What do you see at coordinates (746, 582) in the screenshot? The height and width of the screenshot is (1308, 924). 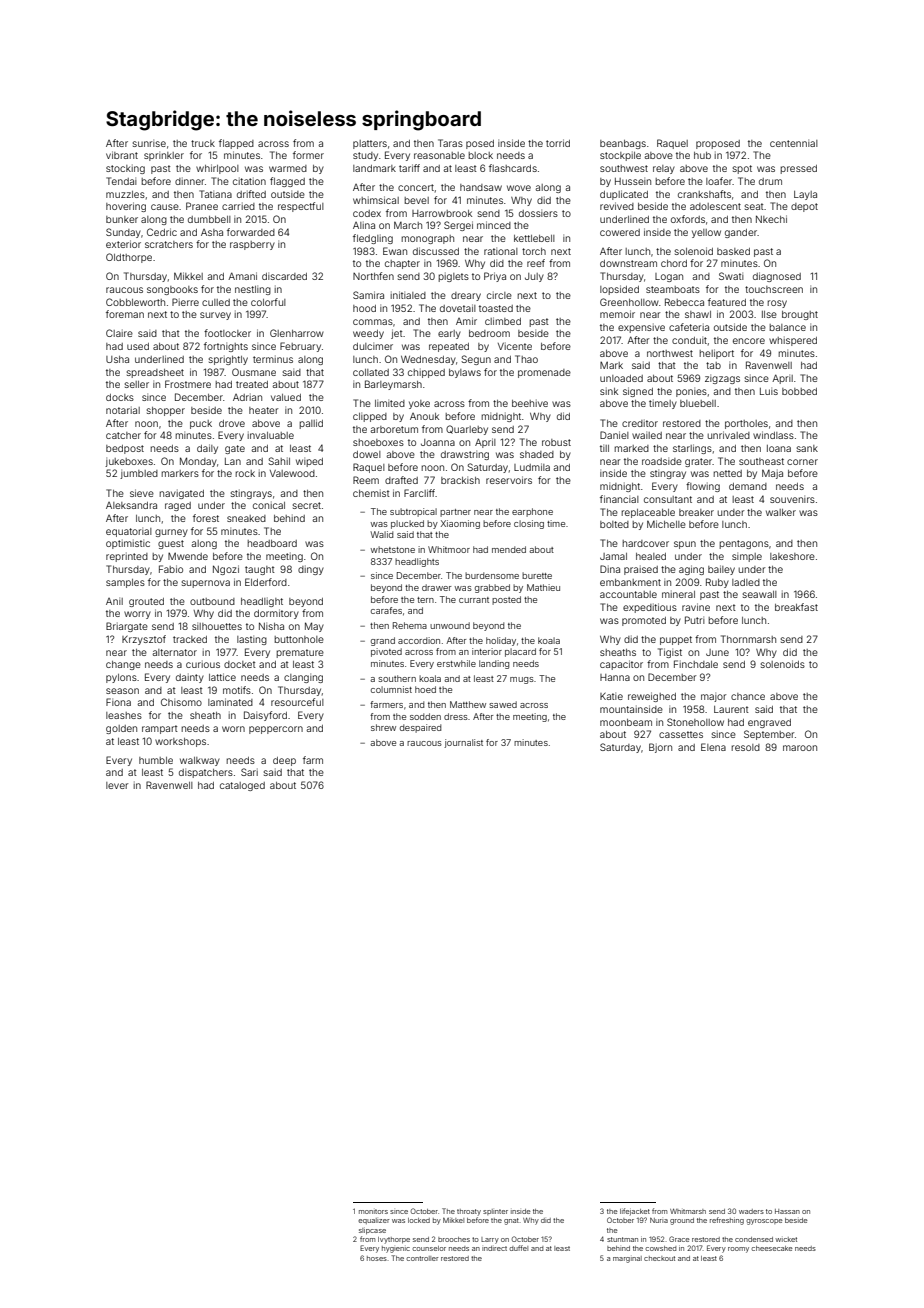 I see `ladled` at bounding box center [746, 582].
